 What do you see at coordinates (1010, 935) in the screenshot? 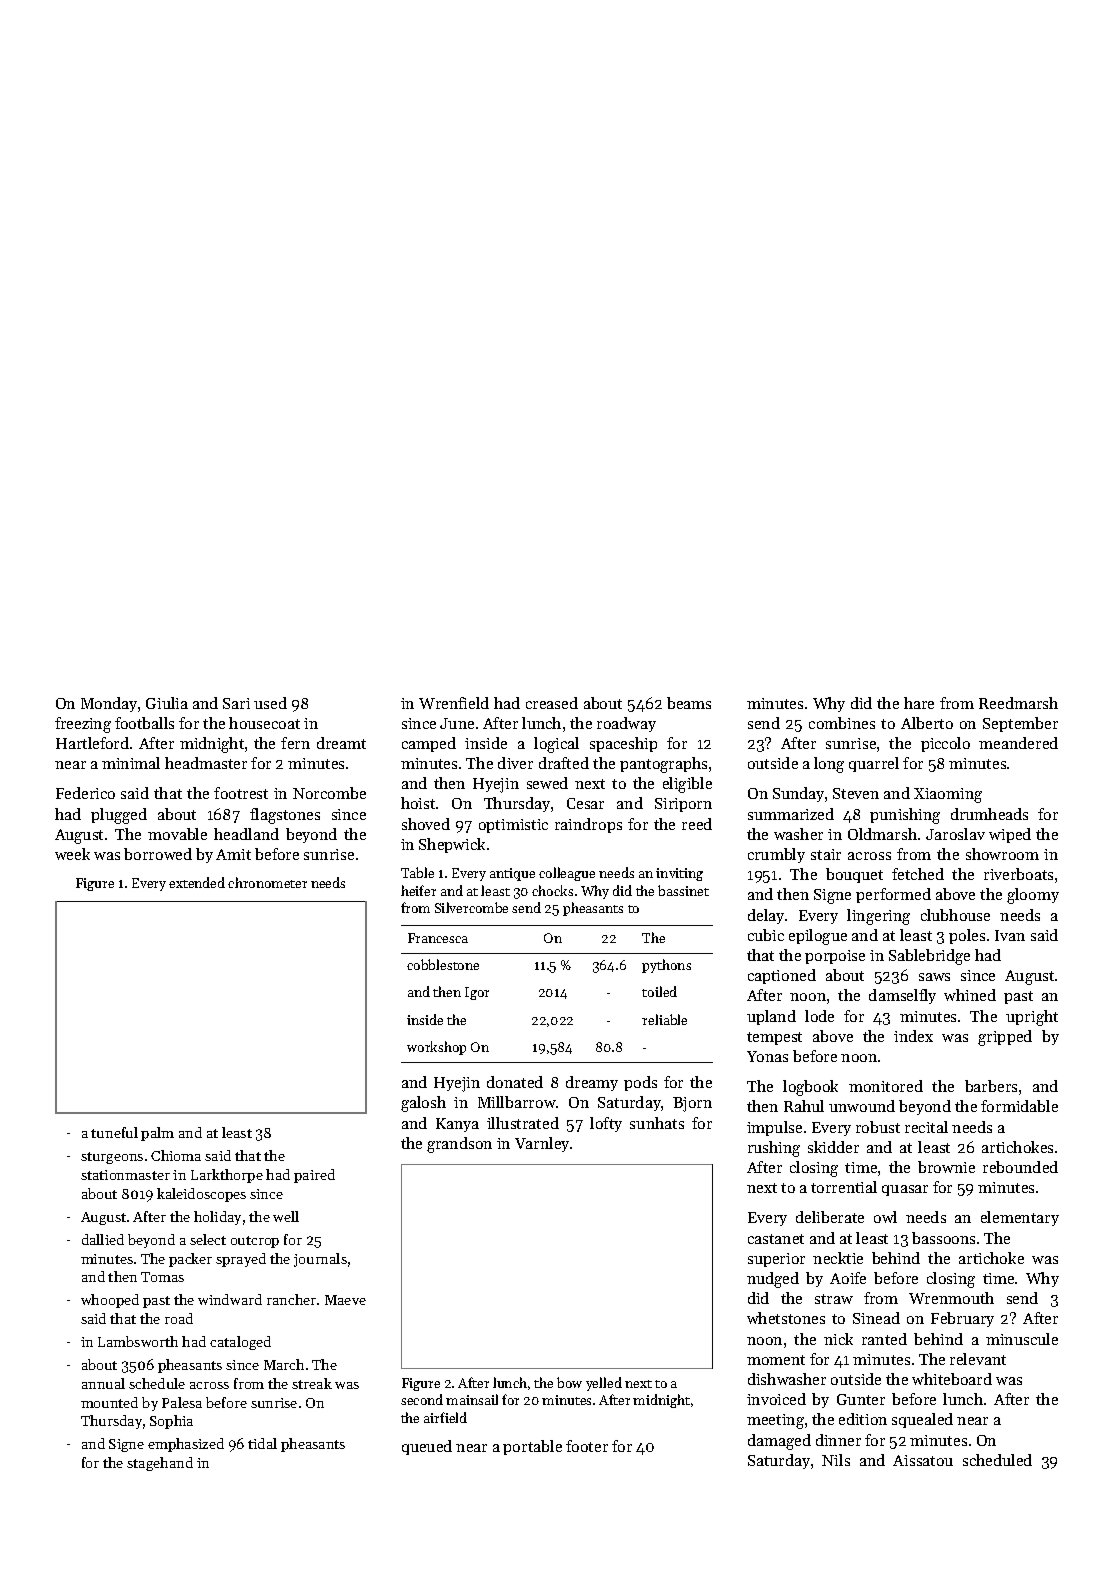
I see `Ivan` at bounding box center [1010, 935].
